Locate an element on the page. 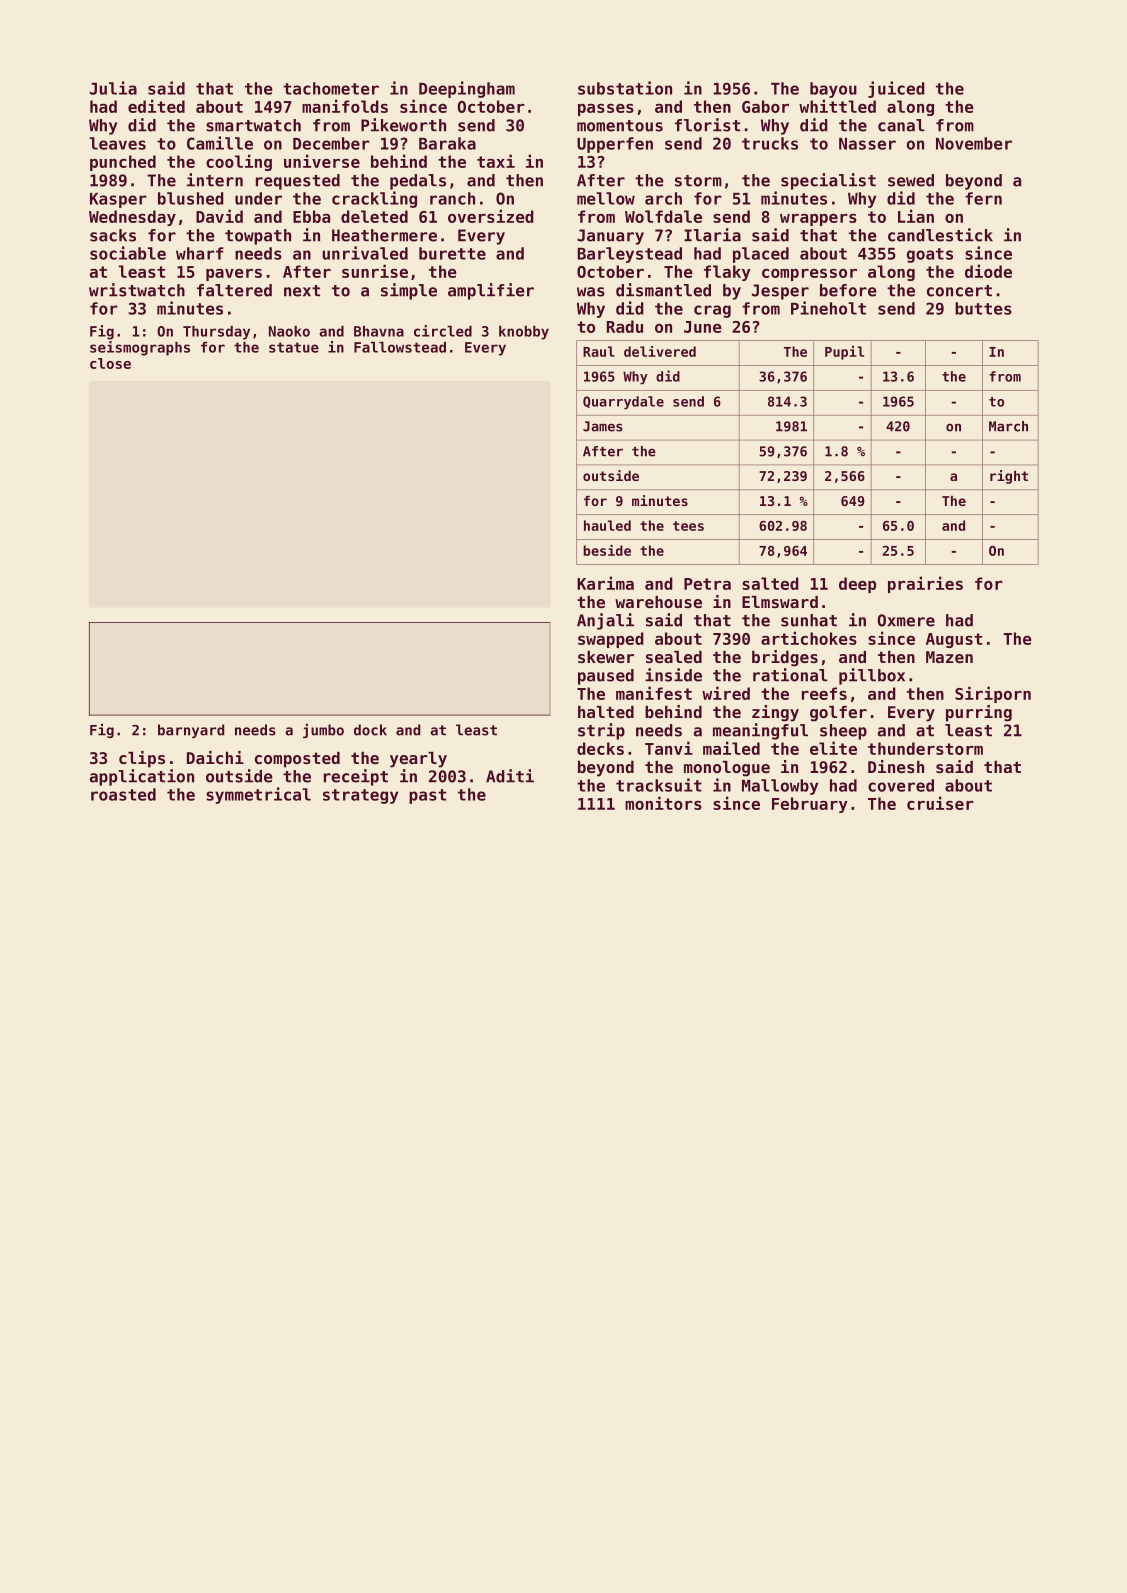 This image has height=1593, width=1127. roasted is located at coordinates (123, 794).
